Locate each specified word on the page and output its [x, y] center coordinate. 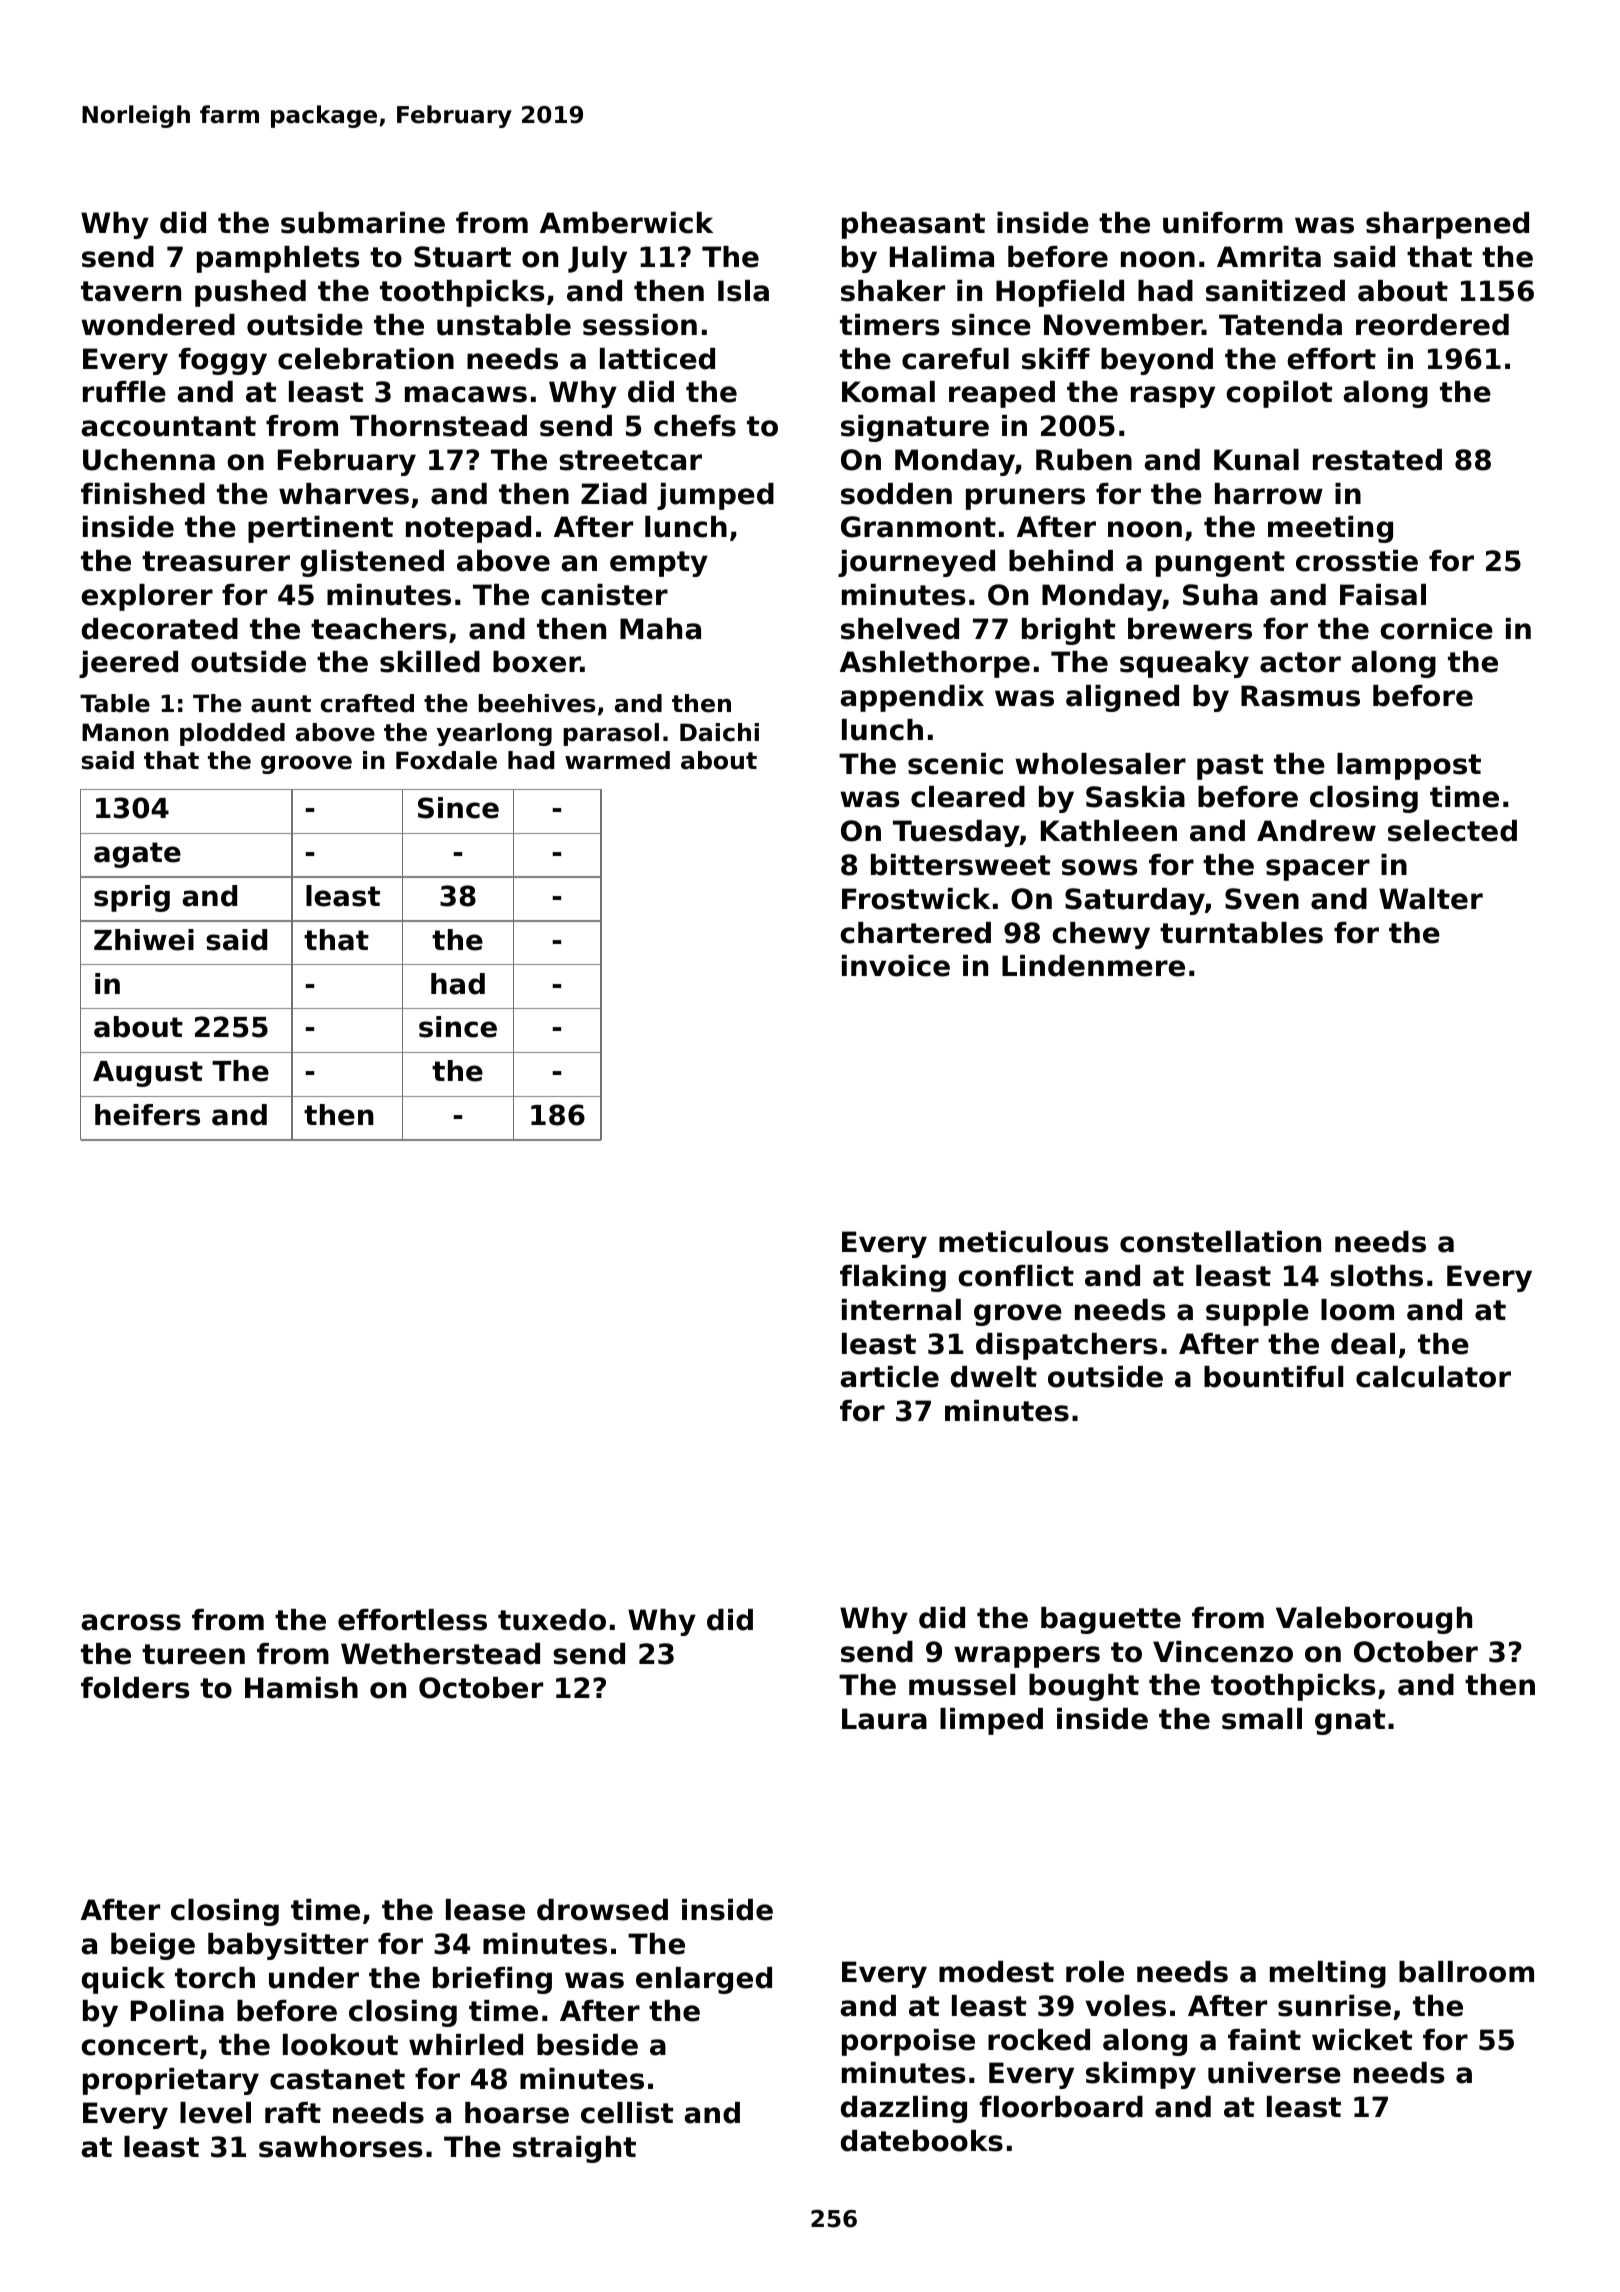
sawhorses [341, 2147]
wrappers [1027, 1657]
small [1262, 1719]
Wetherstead [440, 1654]
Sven [1262, 899]
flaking [893, 1278]
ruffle [124, 392]
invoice [896, 966]
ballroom [1466, 1972]
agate [137, 855]
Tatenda [1280, 325]
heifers [147, 1115]
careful [955, 359]
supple [1257, 1312]
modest [996, 1972]
